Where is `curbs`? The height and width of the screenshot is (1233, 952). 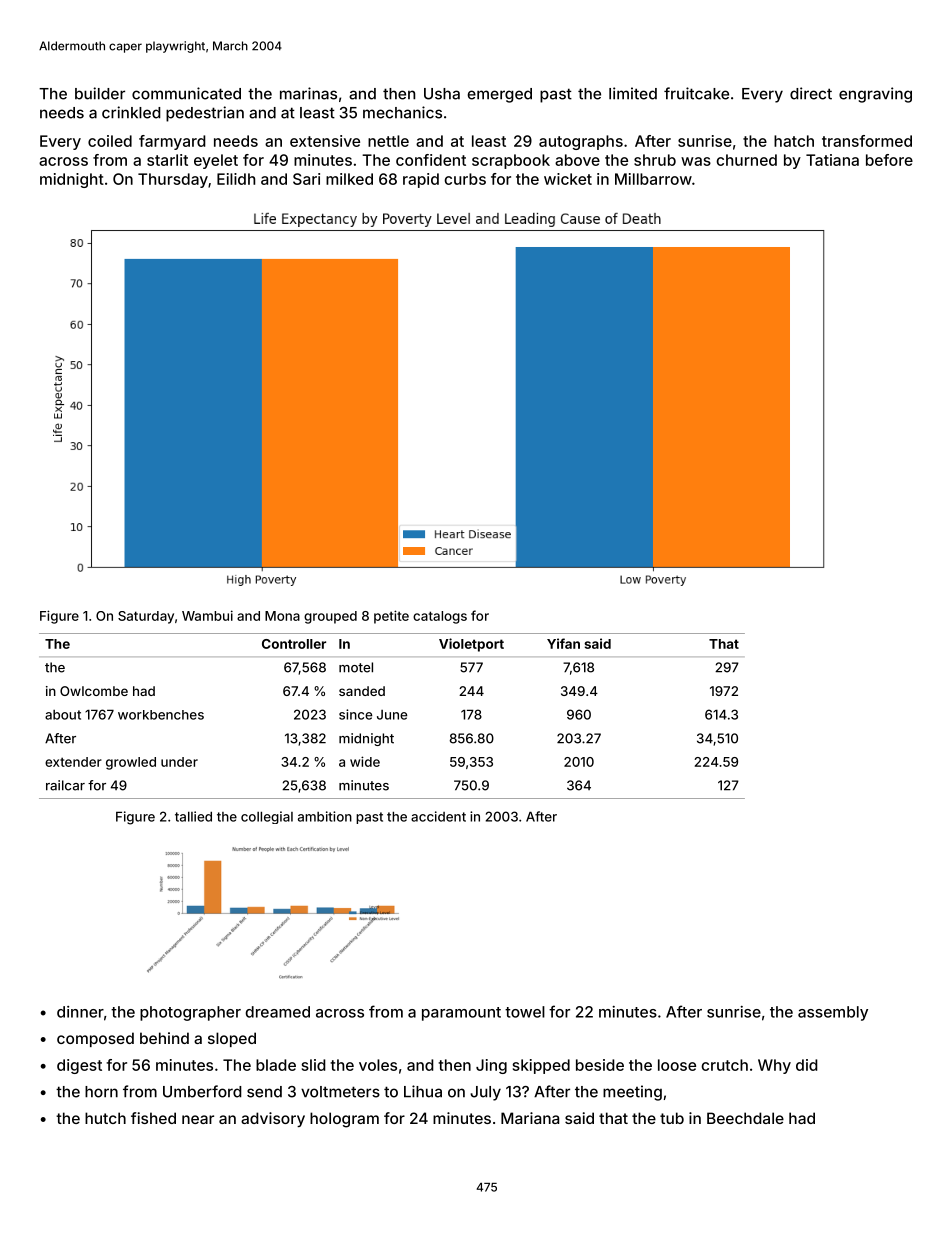 curbs is located at coordinates (465, 179).
